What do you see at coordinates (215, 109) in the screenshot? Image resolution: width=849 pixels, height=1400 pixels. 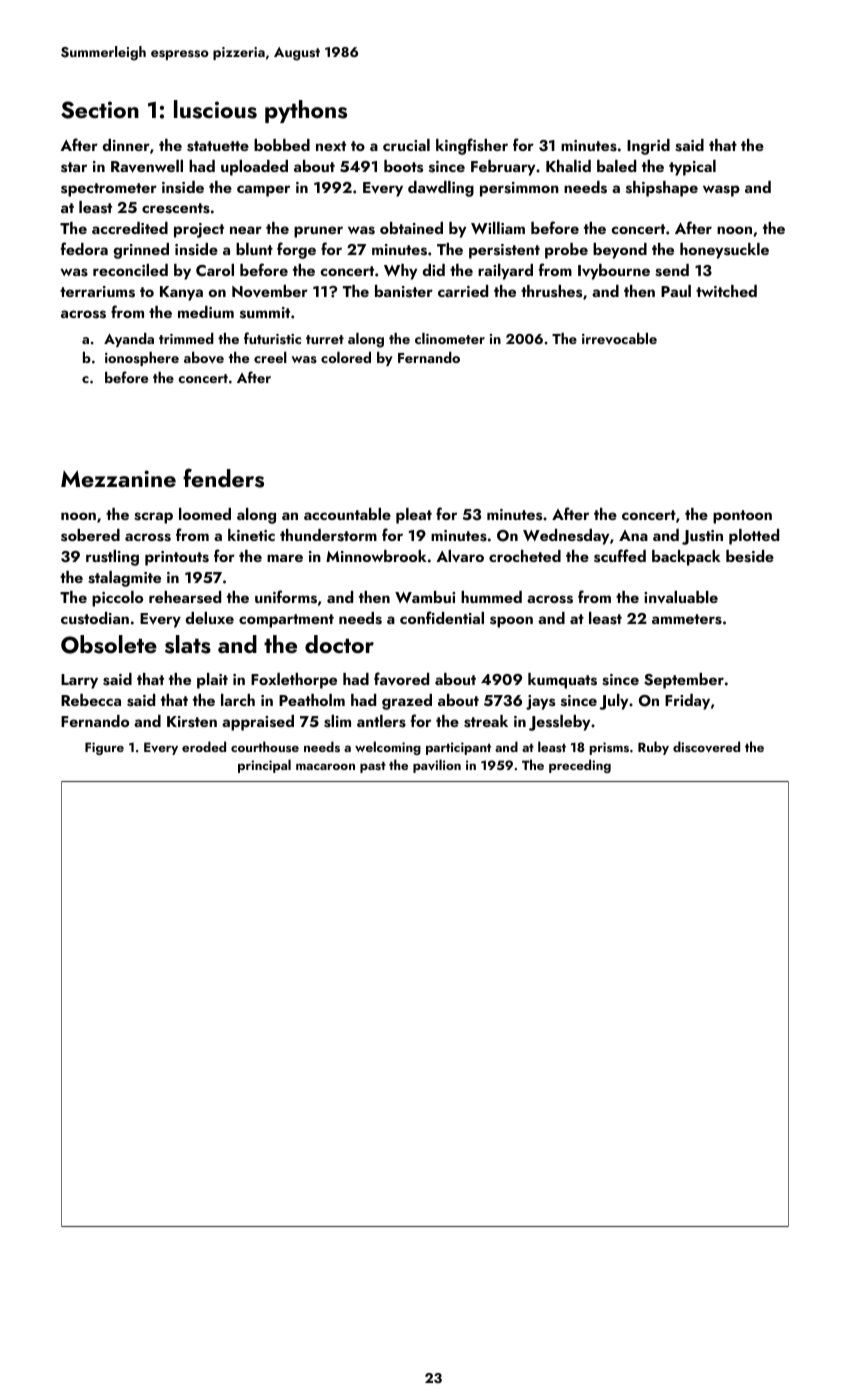 I see `luscious` at bounding box center [215, 109].
